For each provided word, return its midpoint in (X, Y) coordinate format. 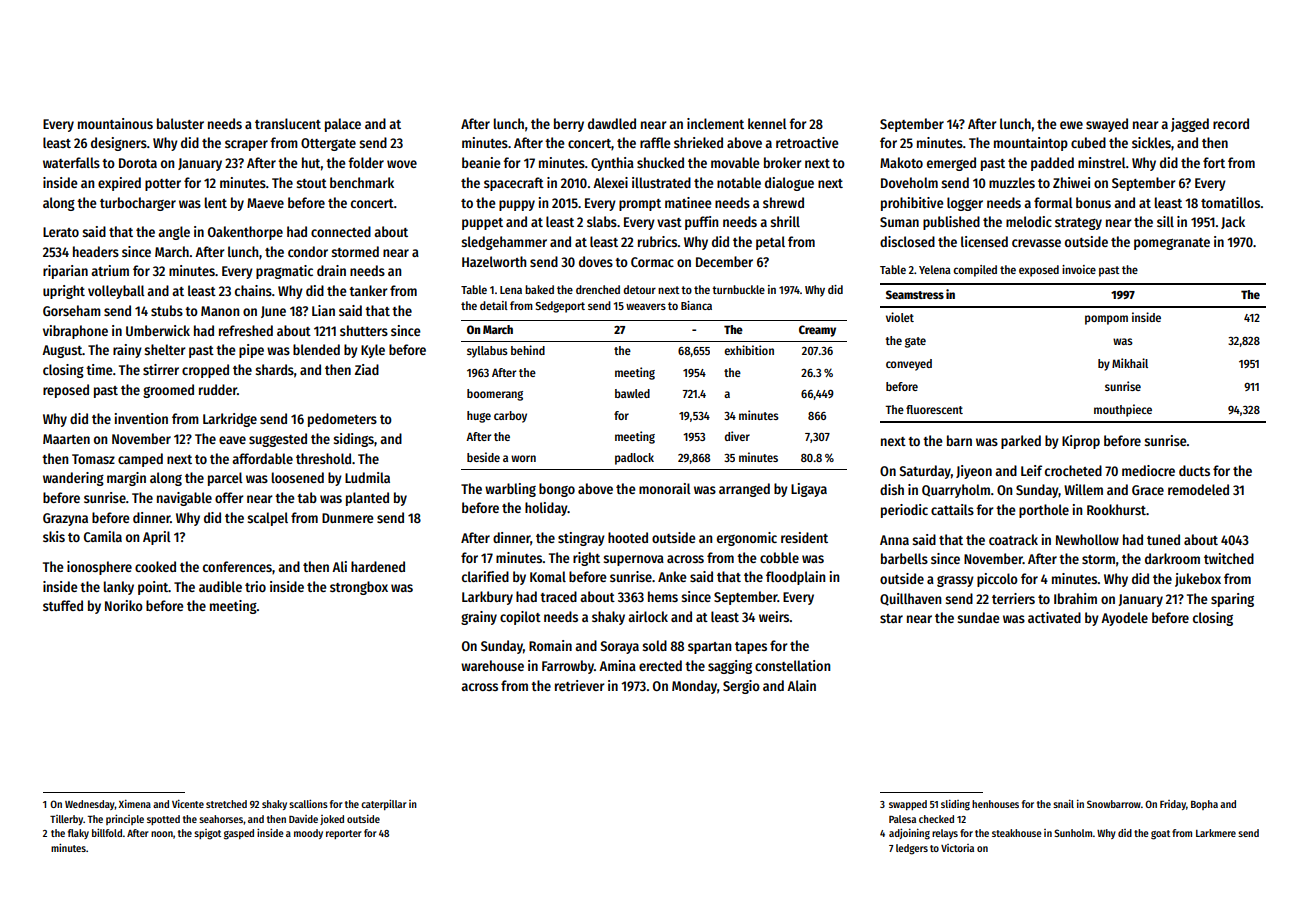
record (1231, 123)
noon (162, 834)
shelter (165, 349)
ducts (1194, 470)
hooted (628, 537)
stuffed (63, 605)
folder (366, 162)
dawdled (612, 123)
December (724, 261)
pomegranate (1172, 244)
